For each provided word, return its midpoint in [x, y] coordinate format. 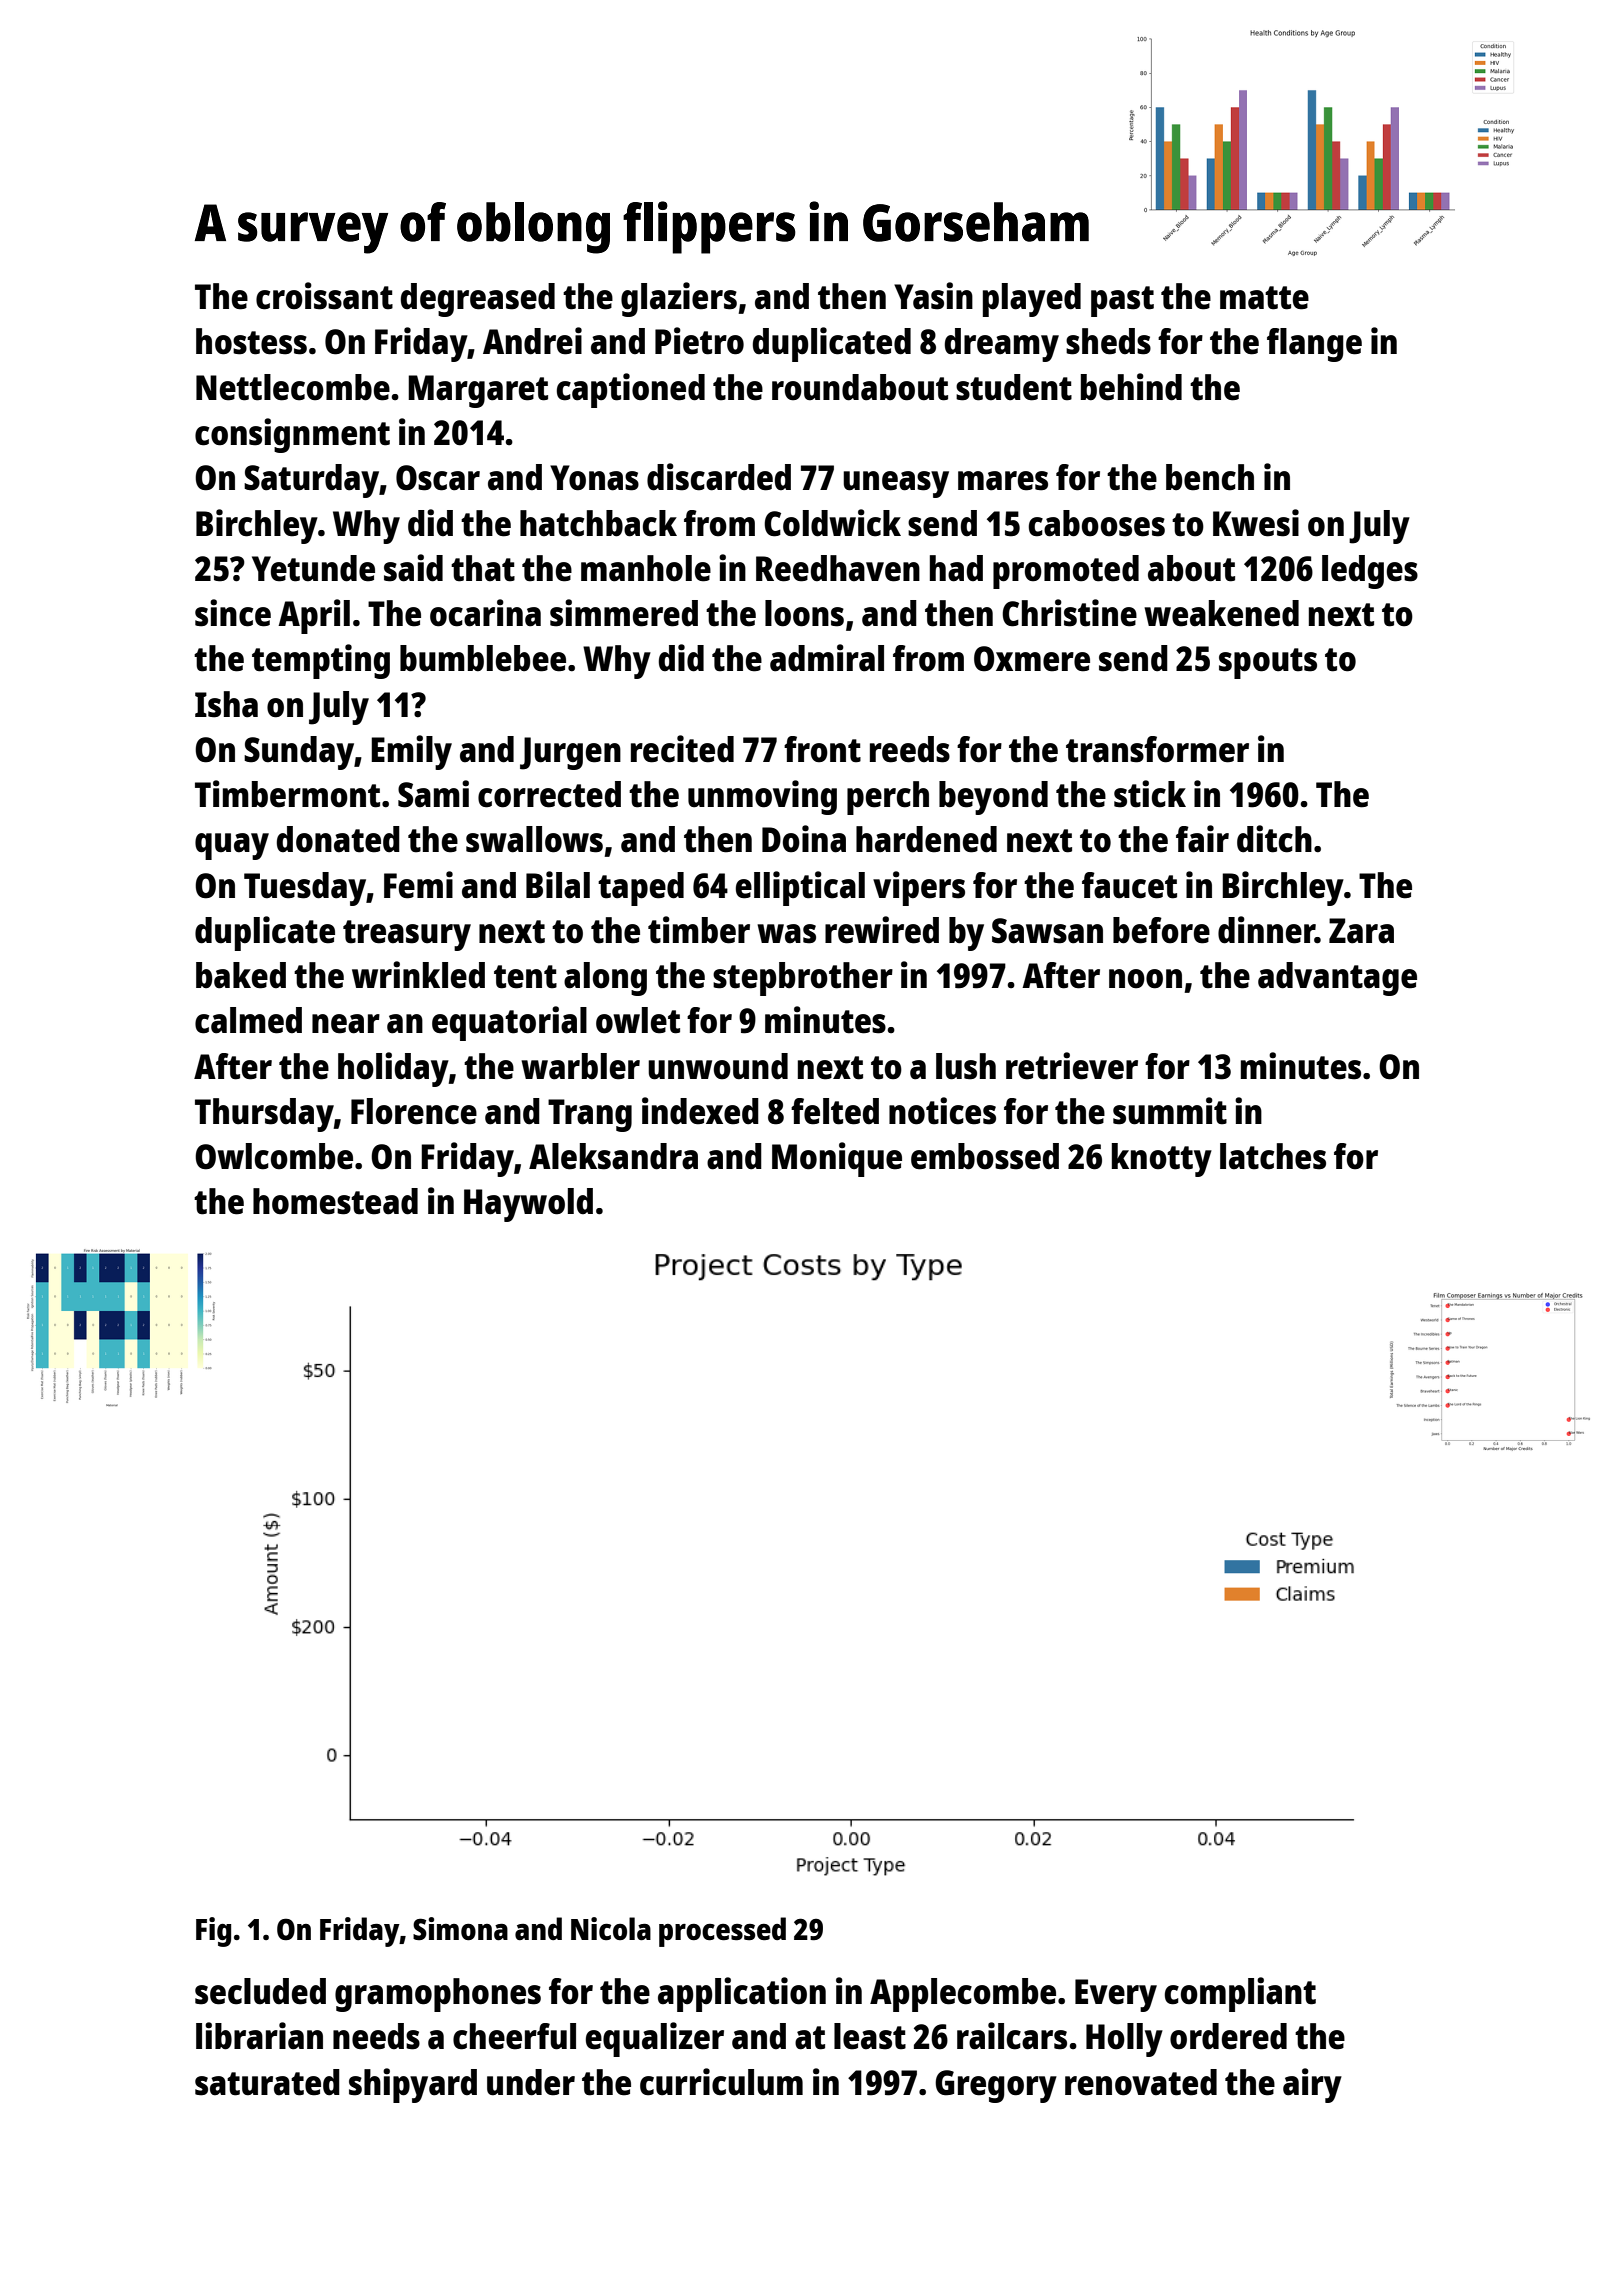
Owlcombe [274, 1156]
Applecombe [963, 1995]
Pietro [699, 341]
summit [1170, 1111]
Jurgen [570, 753]
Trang [590, 1115]
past [1122, 301]
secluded [260, 1991]
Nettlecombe [293, 387]
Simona [460, 1928]
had [956, 568]
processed [722, 1932]
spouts [1268, 663]
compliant [1240, 1994]
